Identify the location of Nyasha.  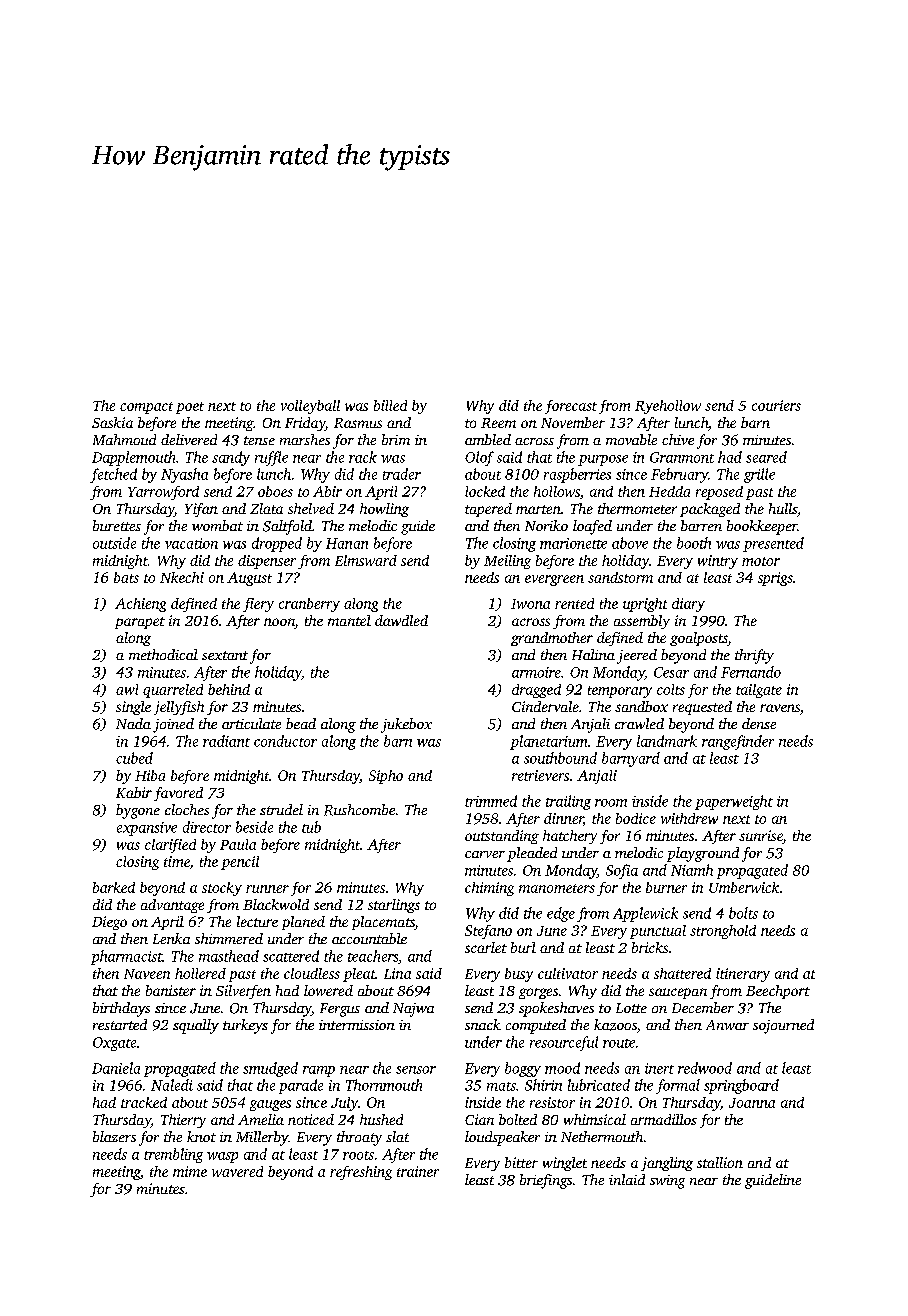
(184, 475).
